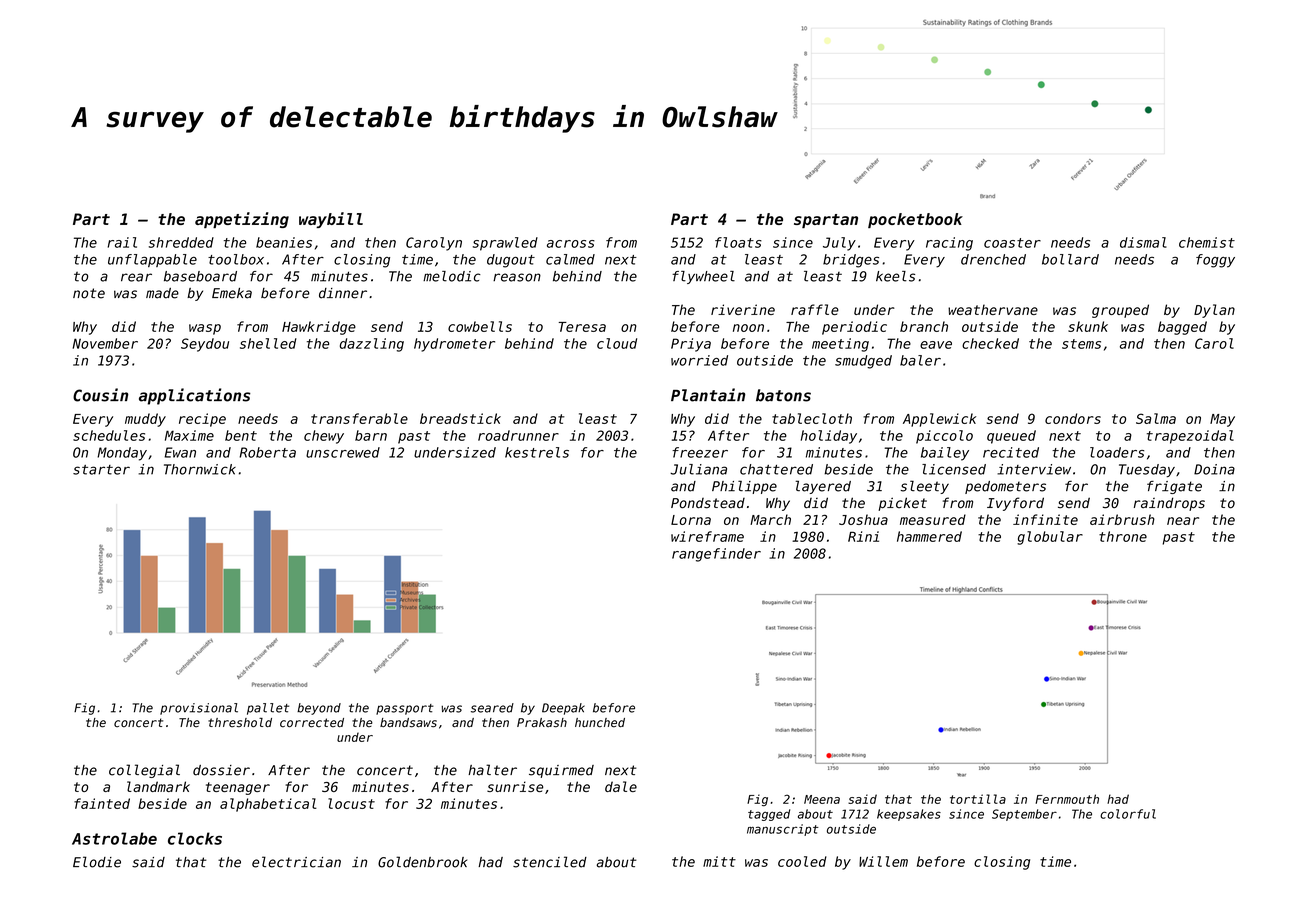  What do you see at coordinates (939, 420) in the screenshot?
I see `Applewick` at bounding box center [939, 420].
